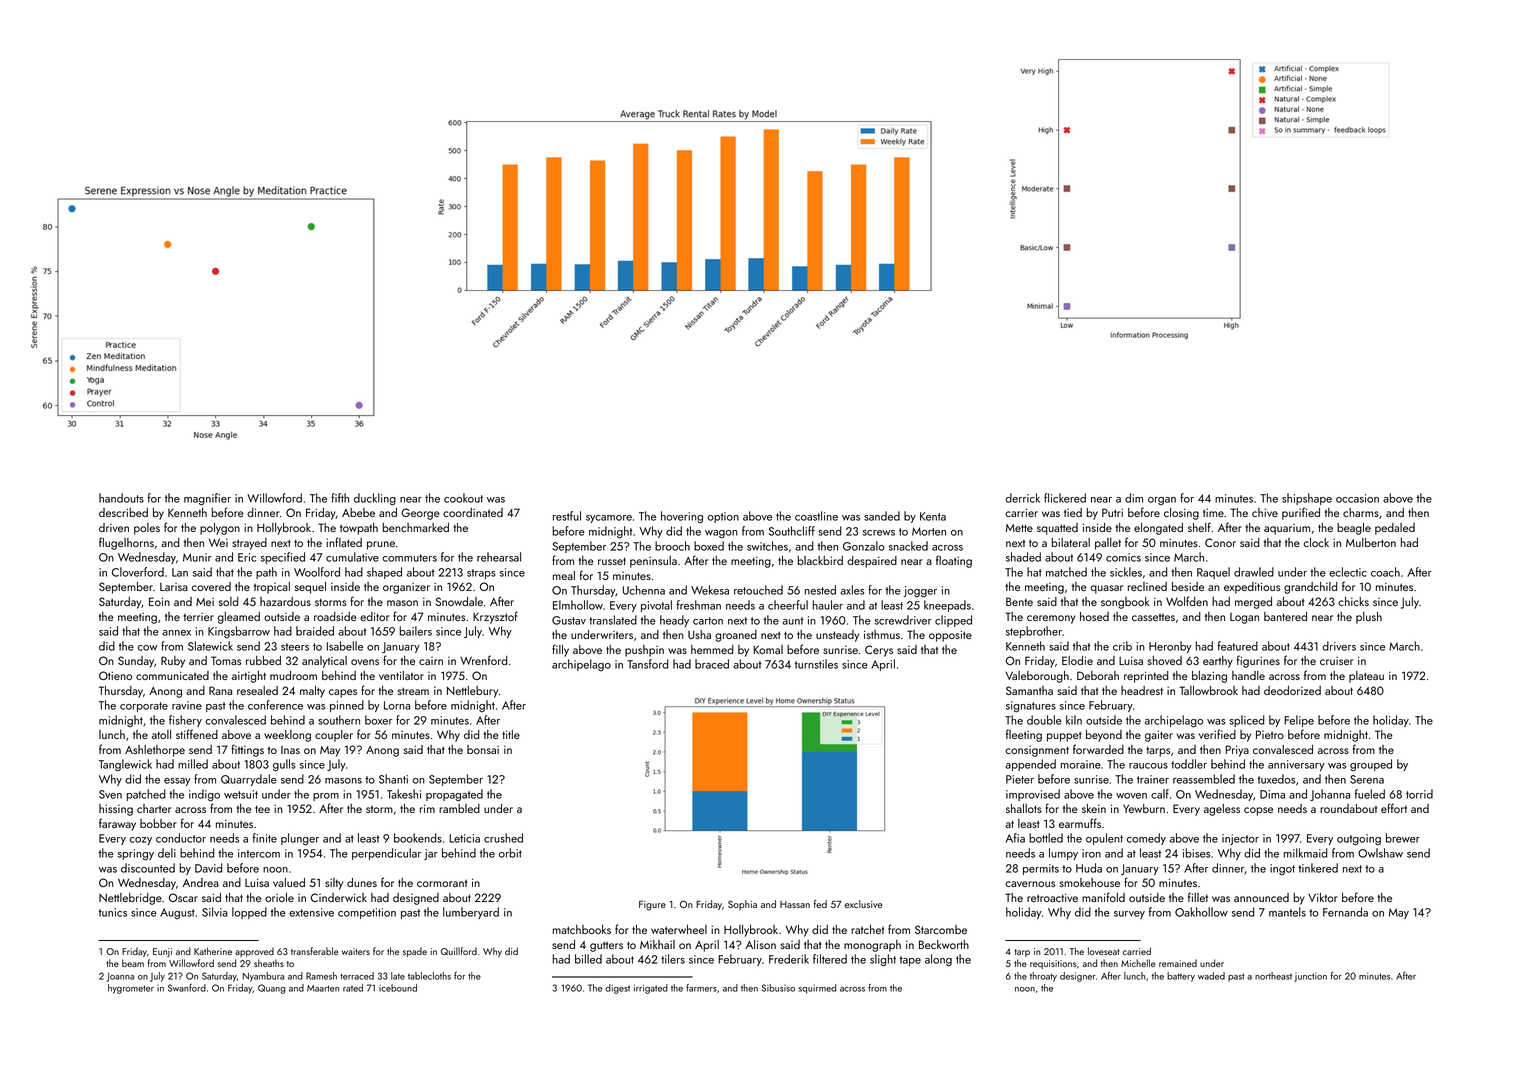  What do you see at coordinates (1065, 498) in the screenshot?
I see `flickered` at bounding box center [1065, 498].
